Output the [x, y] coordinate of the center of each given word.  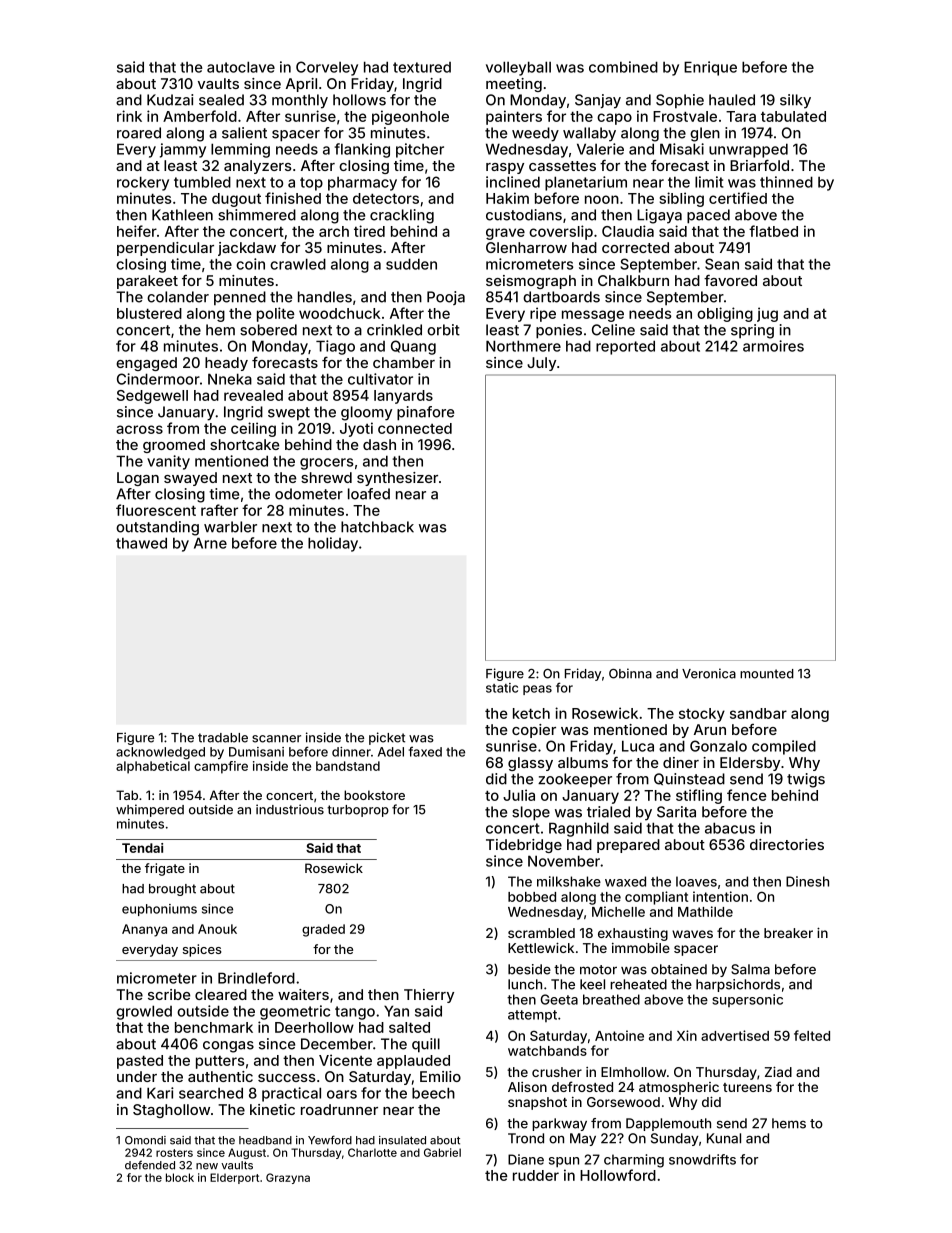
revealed [253, 395]
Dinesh [807, 881]
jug [767, 314]
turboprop [358, 811]
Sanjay [598, 101]
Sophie [680, 101]
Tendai [142, 848]
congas [228, 1047]
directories [787, 844]
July [541, 364]
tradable [223, 738]
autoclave [241, 67]
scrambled [541, 933]
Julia [519, 795]
